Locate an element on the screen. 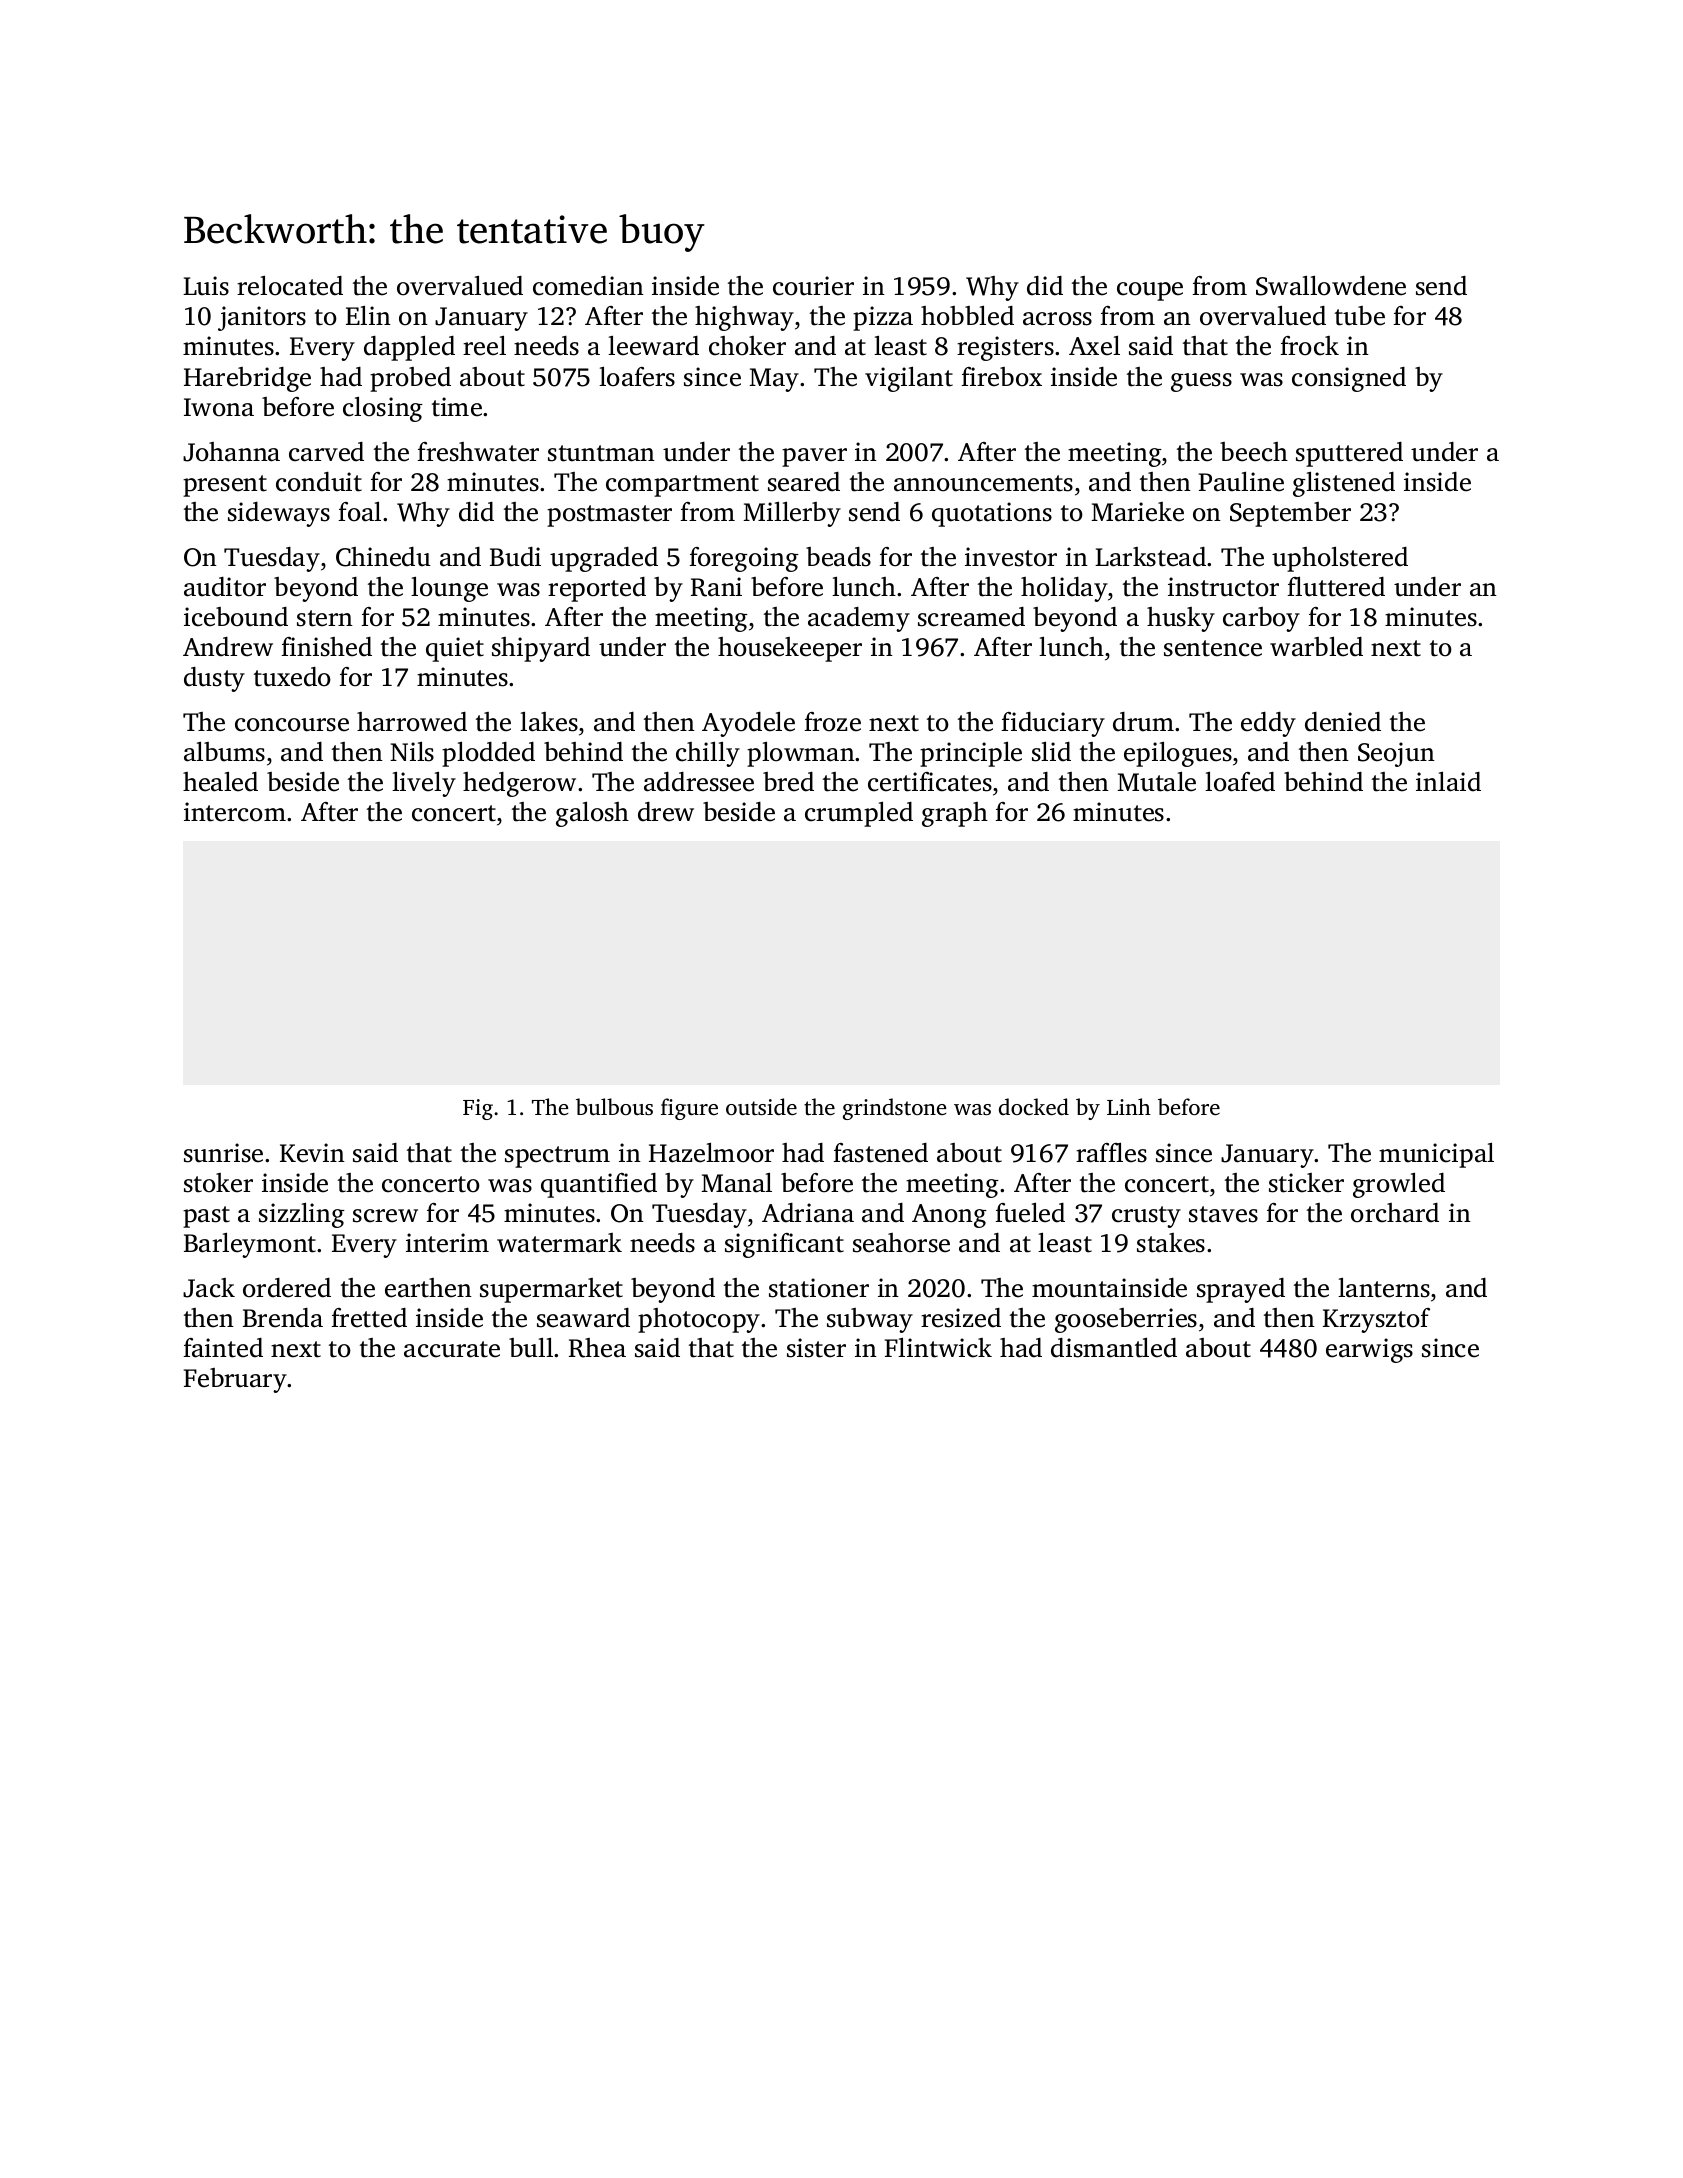  Flintwick is located at coordinates (938, 1348).
